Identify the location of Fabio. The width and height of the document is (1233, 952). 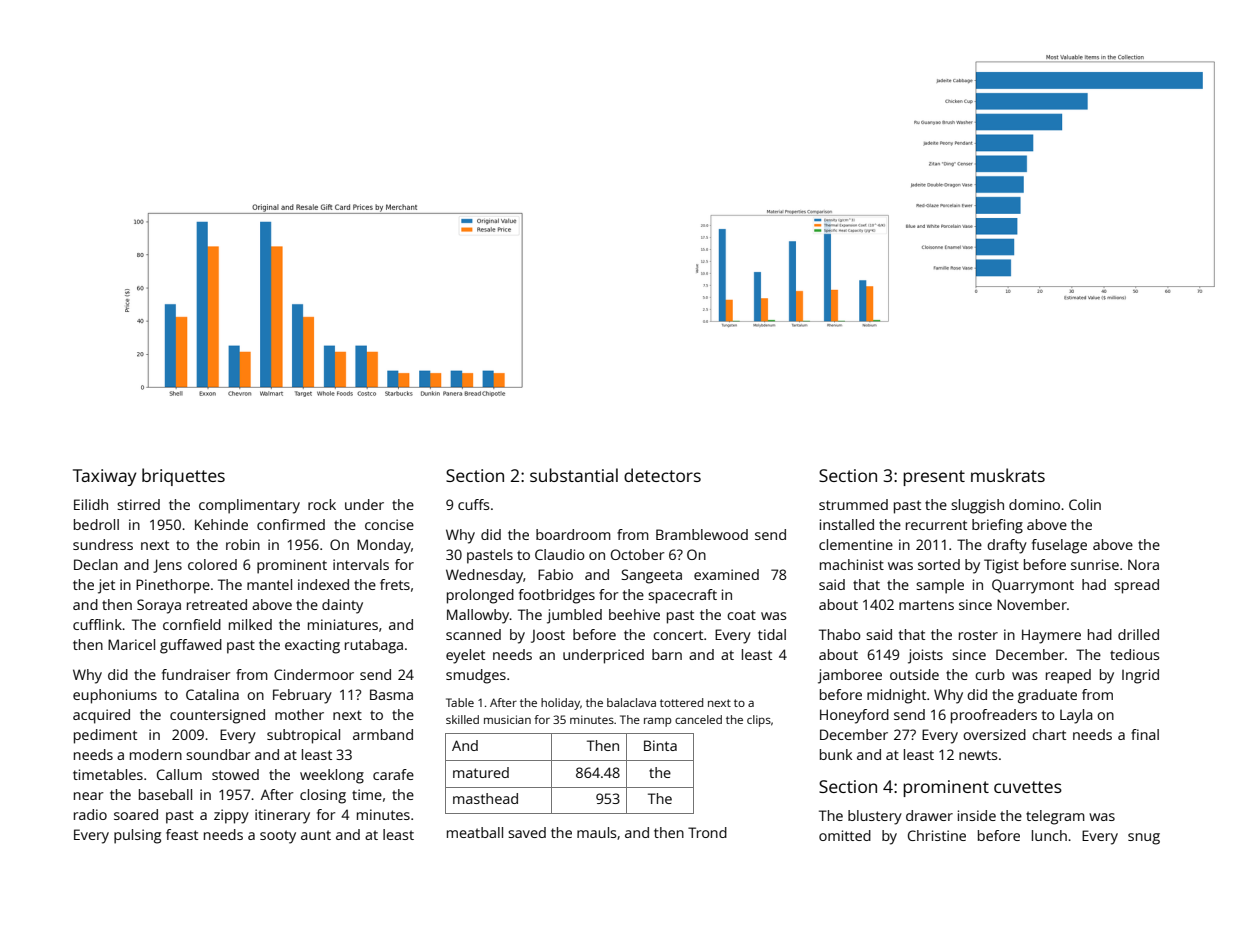
(555, 574).
